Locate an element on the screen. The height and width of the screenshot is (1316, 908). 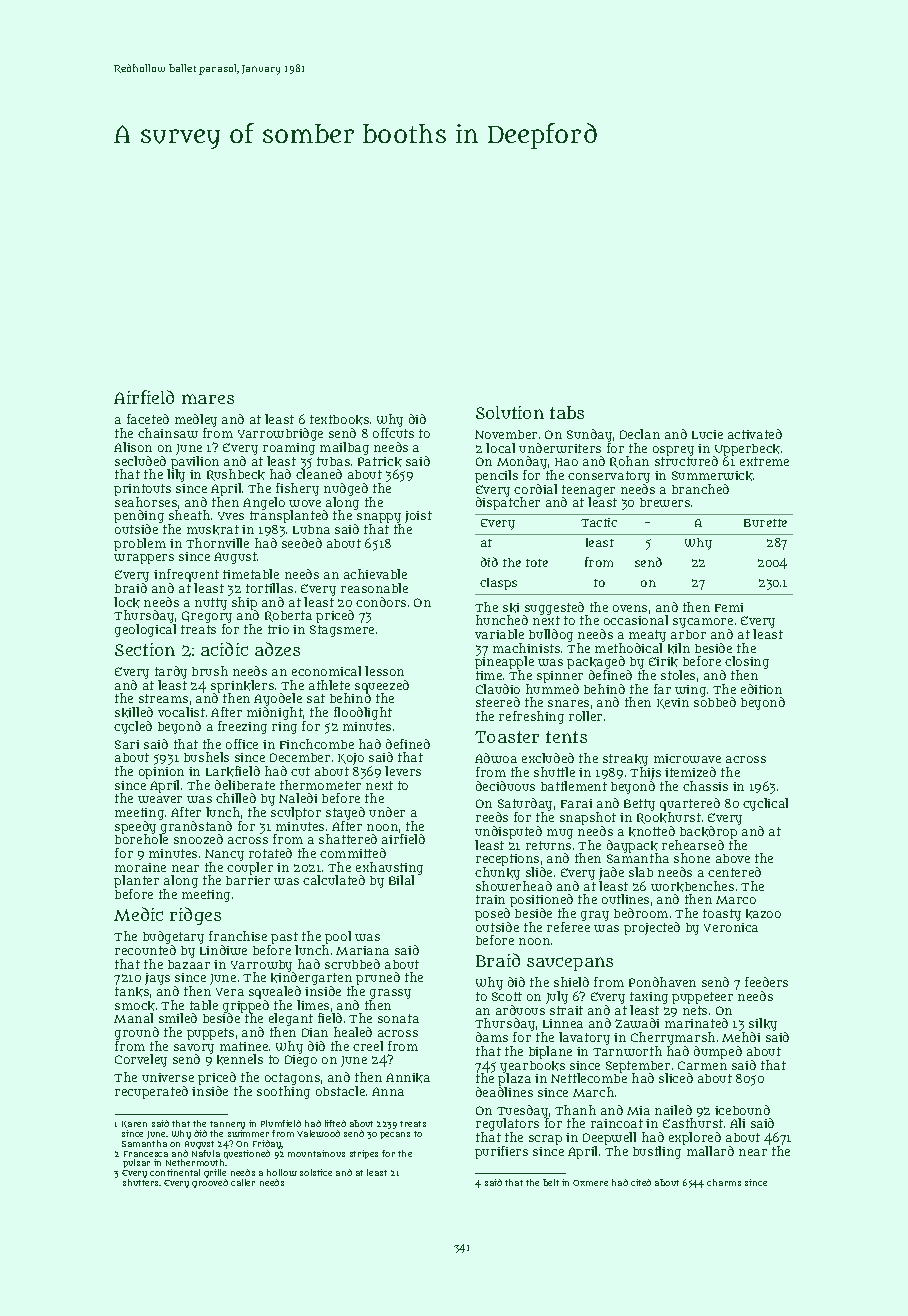
Karen is located at coordinates (134, 1124).
